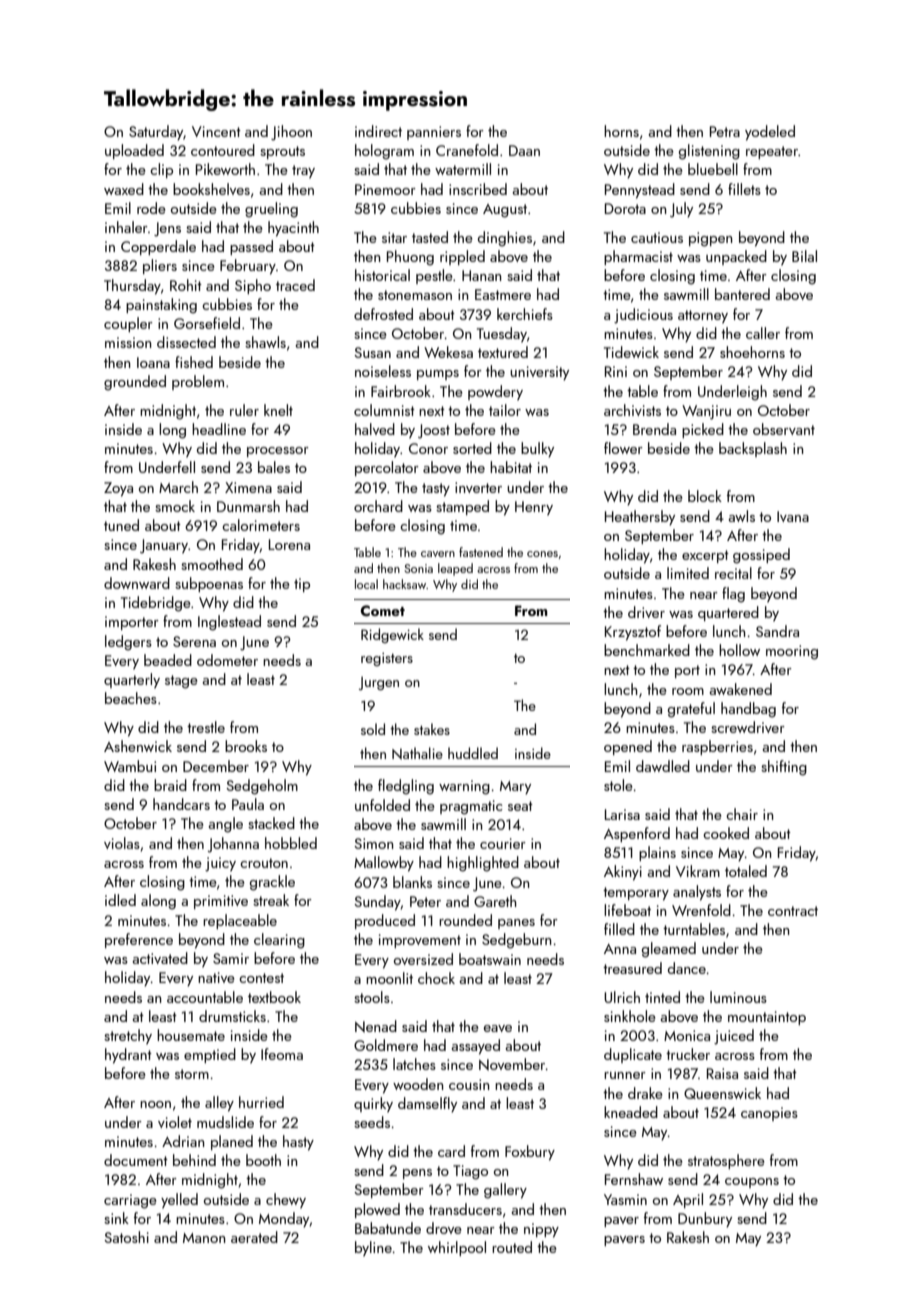 The width and height of the screenshot is (924, 1308). What do you see at coordinates (623, 448) in the screenshot?
I see `flower` at bounding box center [623, 448].
